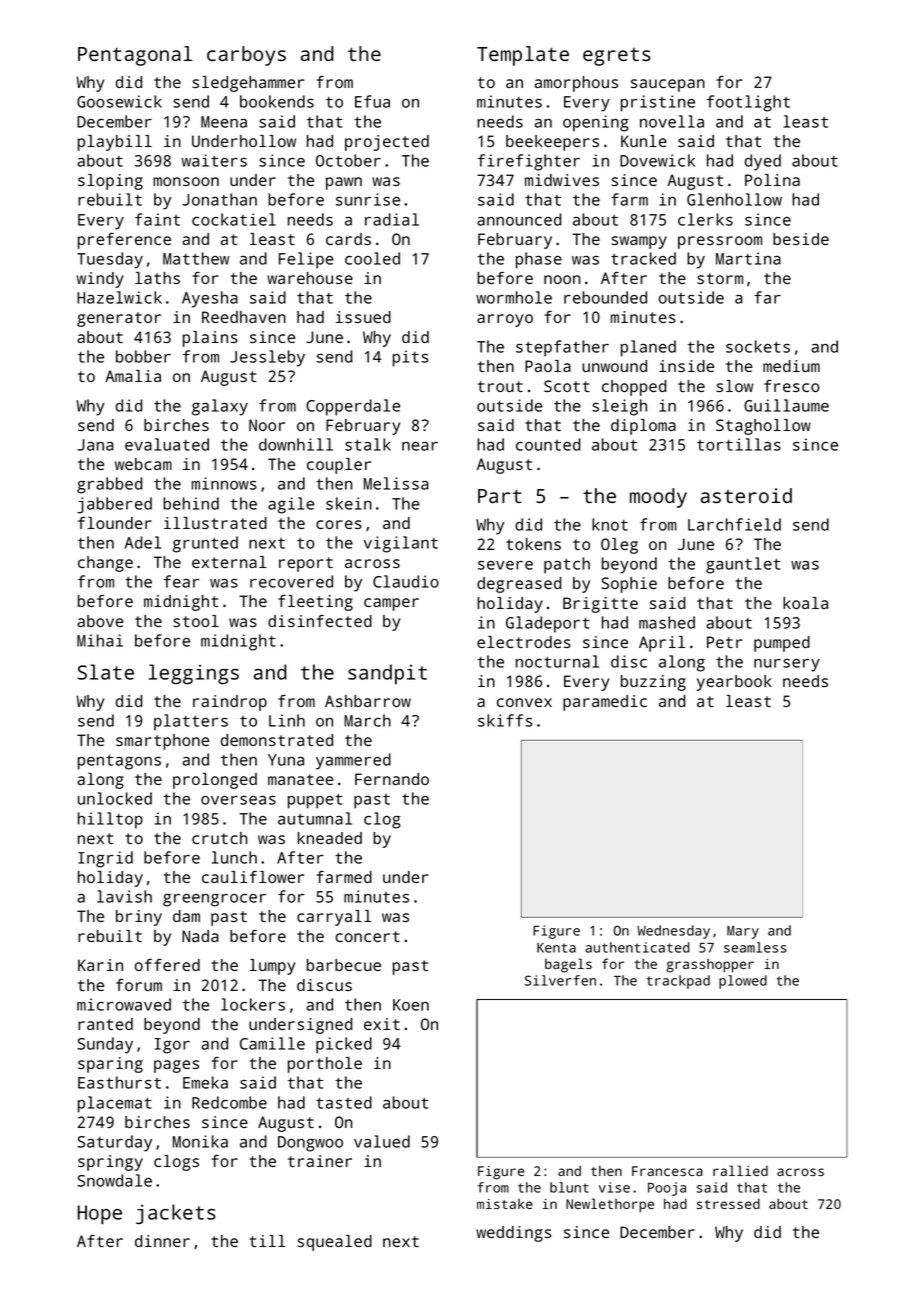 This screenshot has width=924, height=1308. Describe the element at coordinates (248, 84) in the screenshot. I see `sledgehammer` at that location.
